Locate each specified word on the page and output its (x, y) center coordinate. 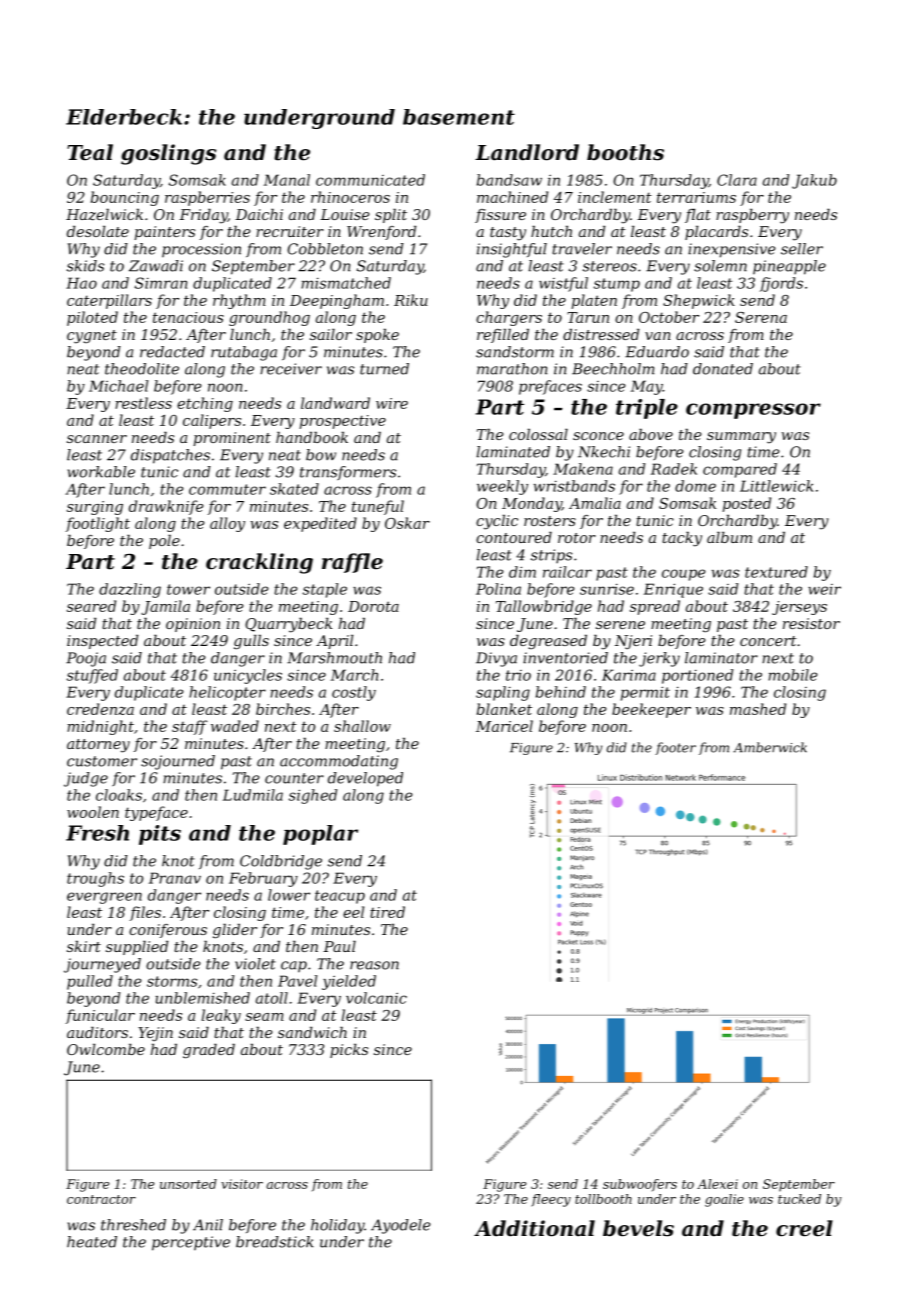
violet (255, 964)
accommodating (339, 762)
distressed (601, 334)
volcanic (376, 998)
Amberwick (770, 747)
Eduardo (657, 352)
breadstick (275, 1242)
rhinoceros (350, 197)
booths (625, 152)
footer (675, 748)
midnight (100, 727)
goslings (168, 154)
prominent (232, 439)
